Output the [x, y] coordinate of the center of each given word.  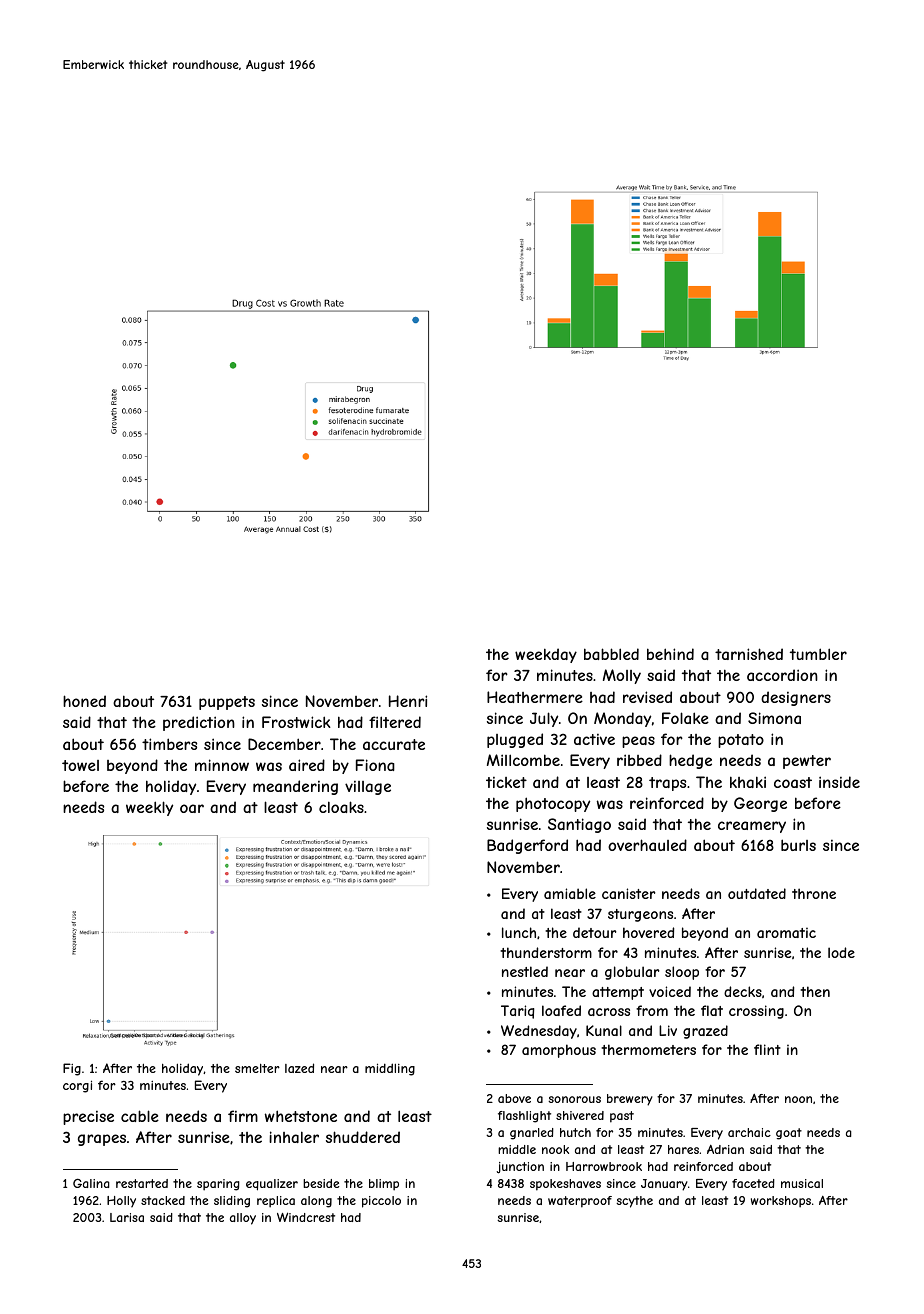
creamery [752, 827]
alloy [243, 1219]
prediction [199, 723]
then [815, 991]
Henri [408, 701]
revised [647, 697]
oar [192, 808]
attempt [618, 993]
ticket [506, 782]
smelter [257, 1068]
